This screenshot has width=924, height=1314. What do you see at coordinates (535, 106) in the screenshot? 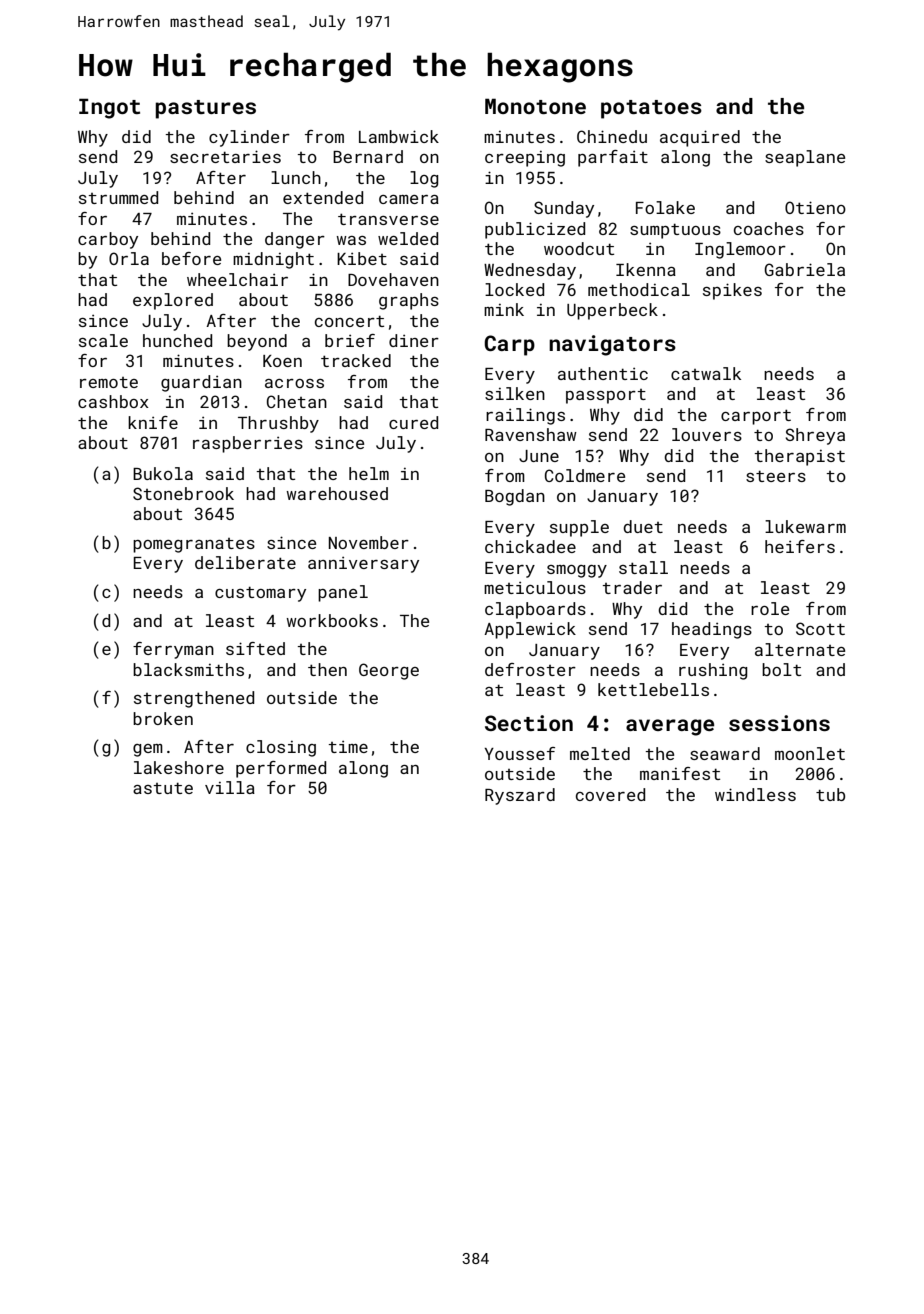
I see `Monotone` at bounding box center [535, 106].
